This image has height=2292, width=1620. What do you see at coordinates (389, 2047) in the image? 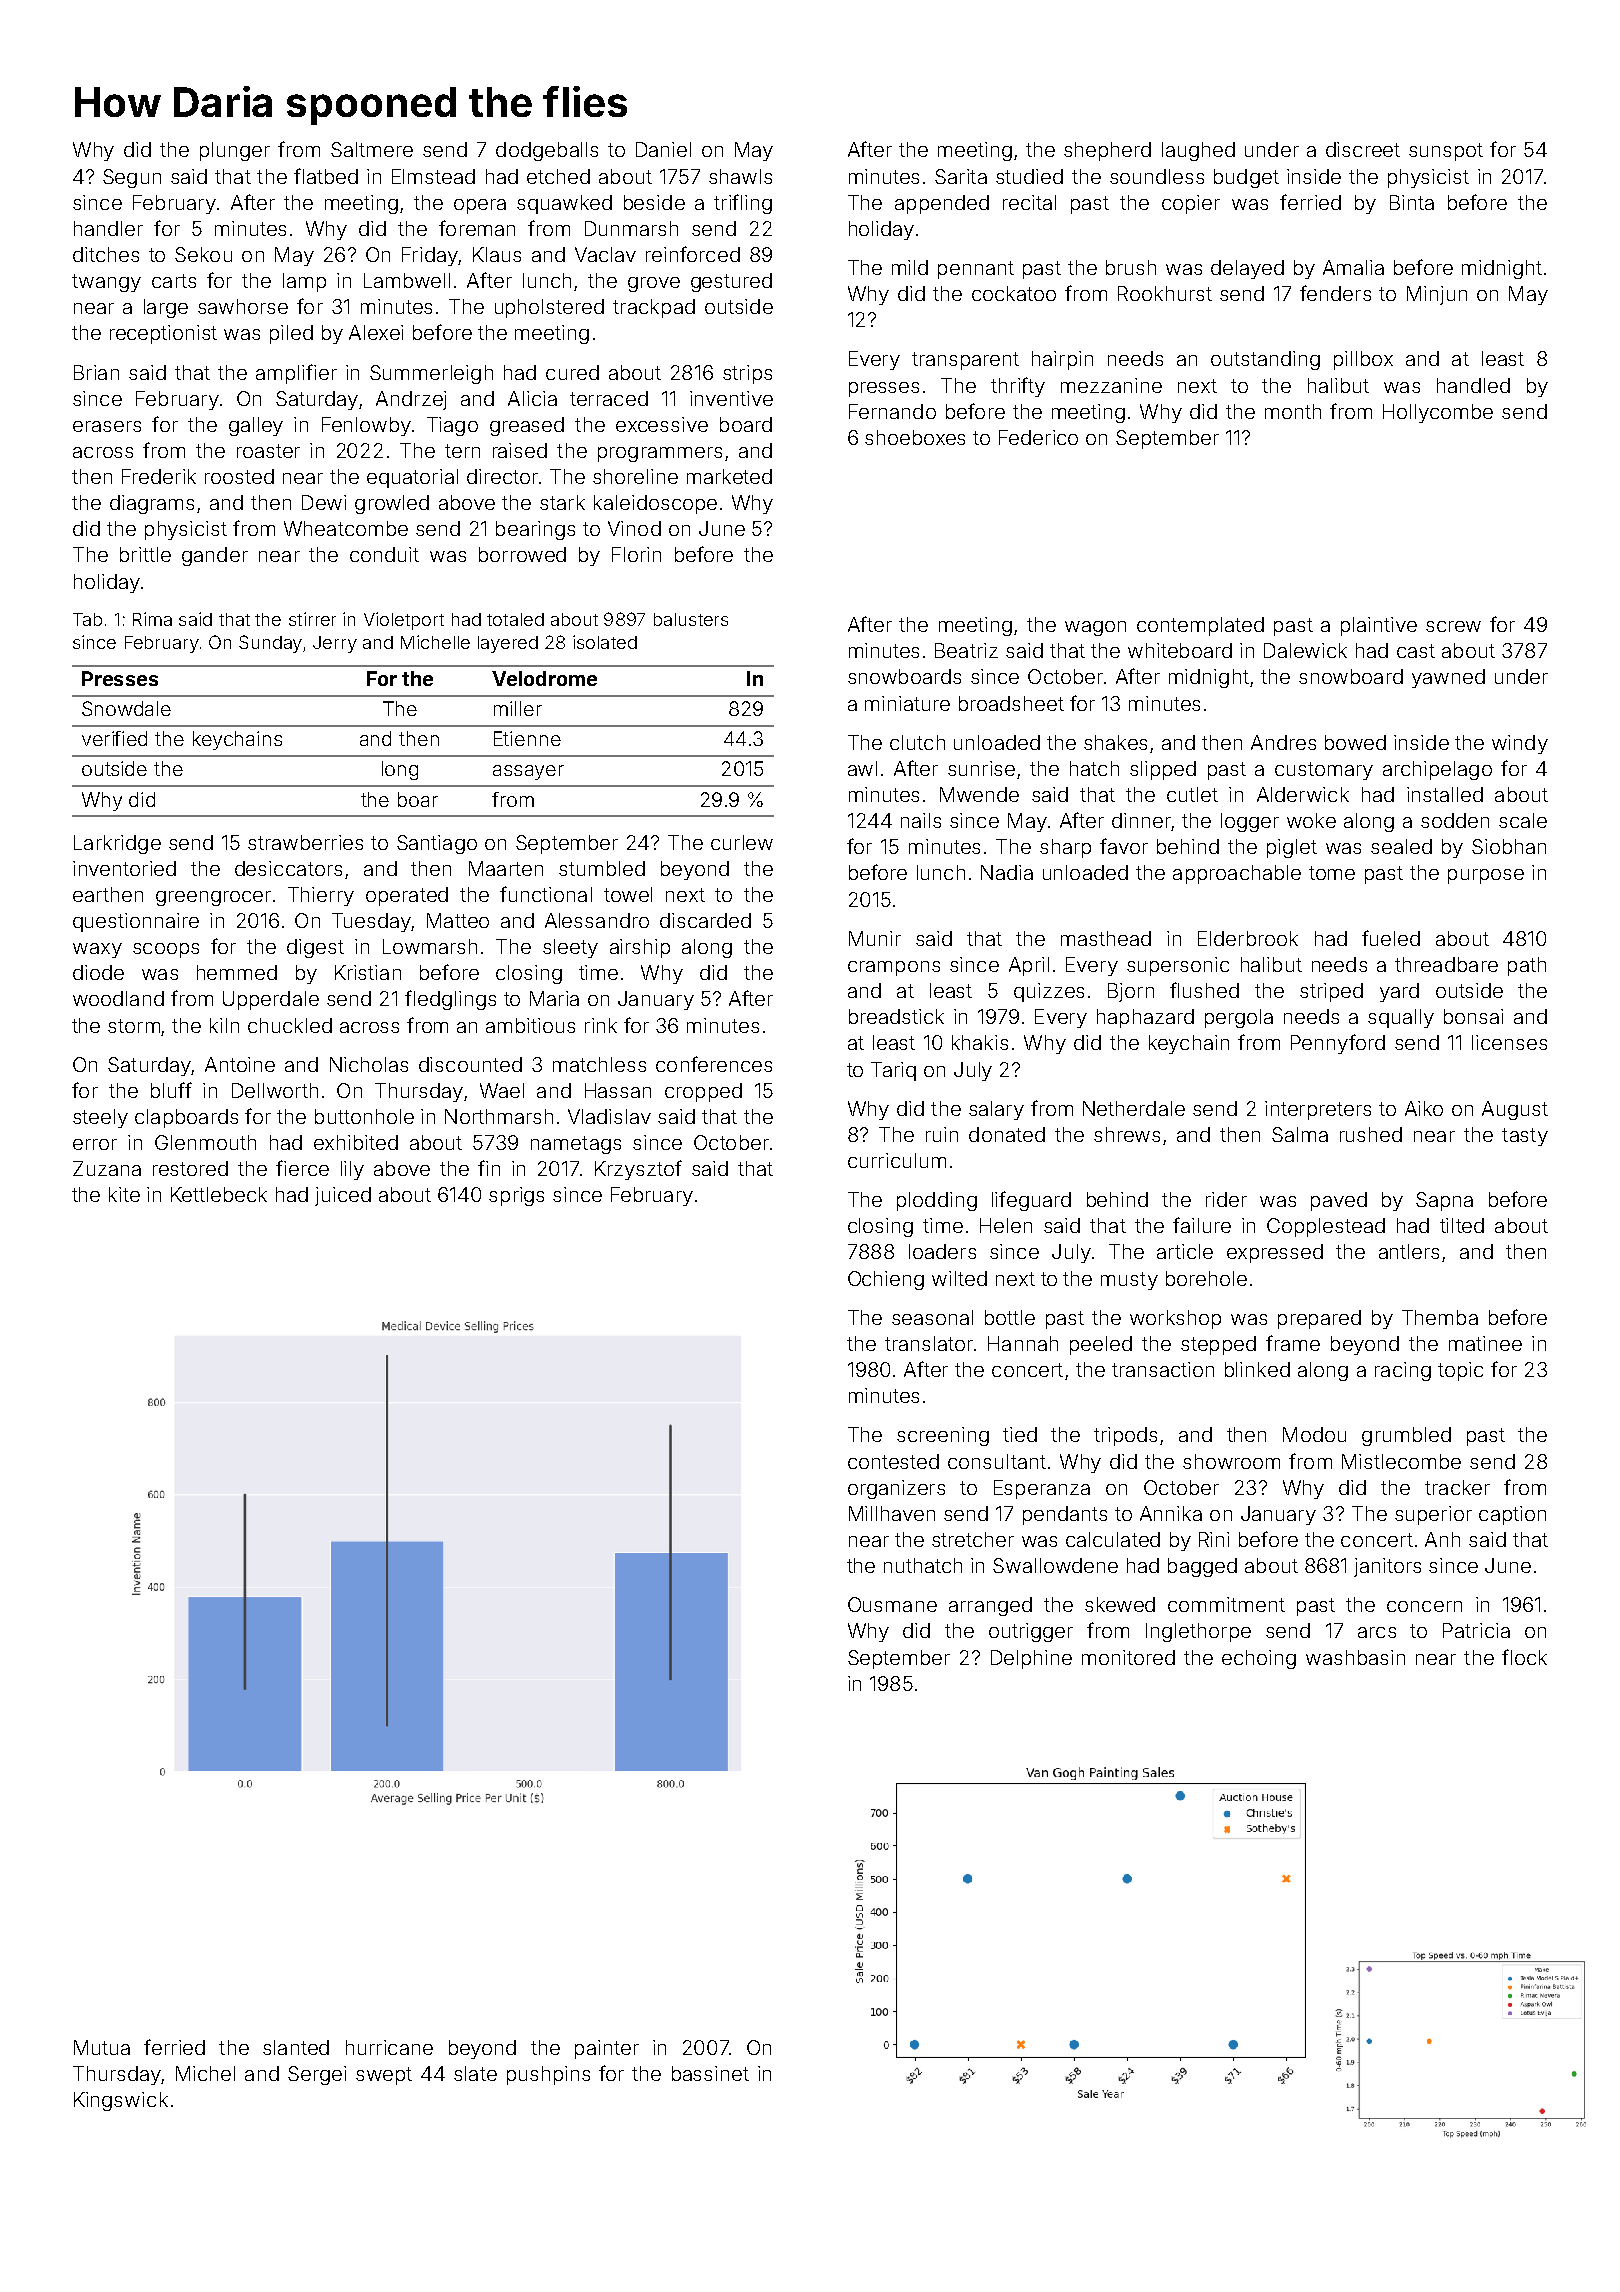
I see `hurricane` at bounding box center [389, 2047].
